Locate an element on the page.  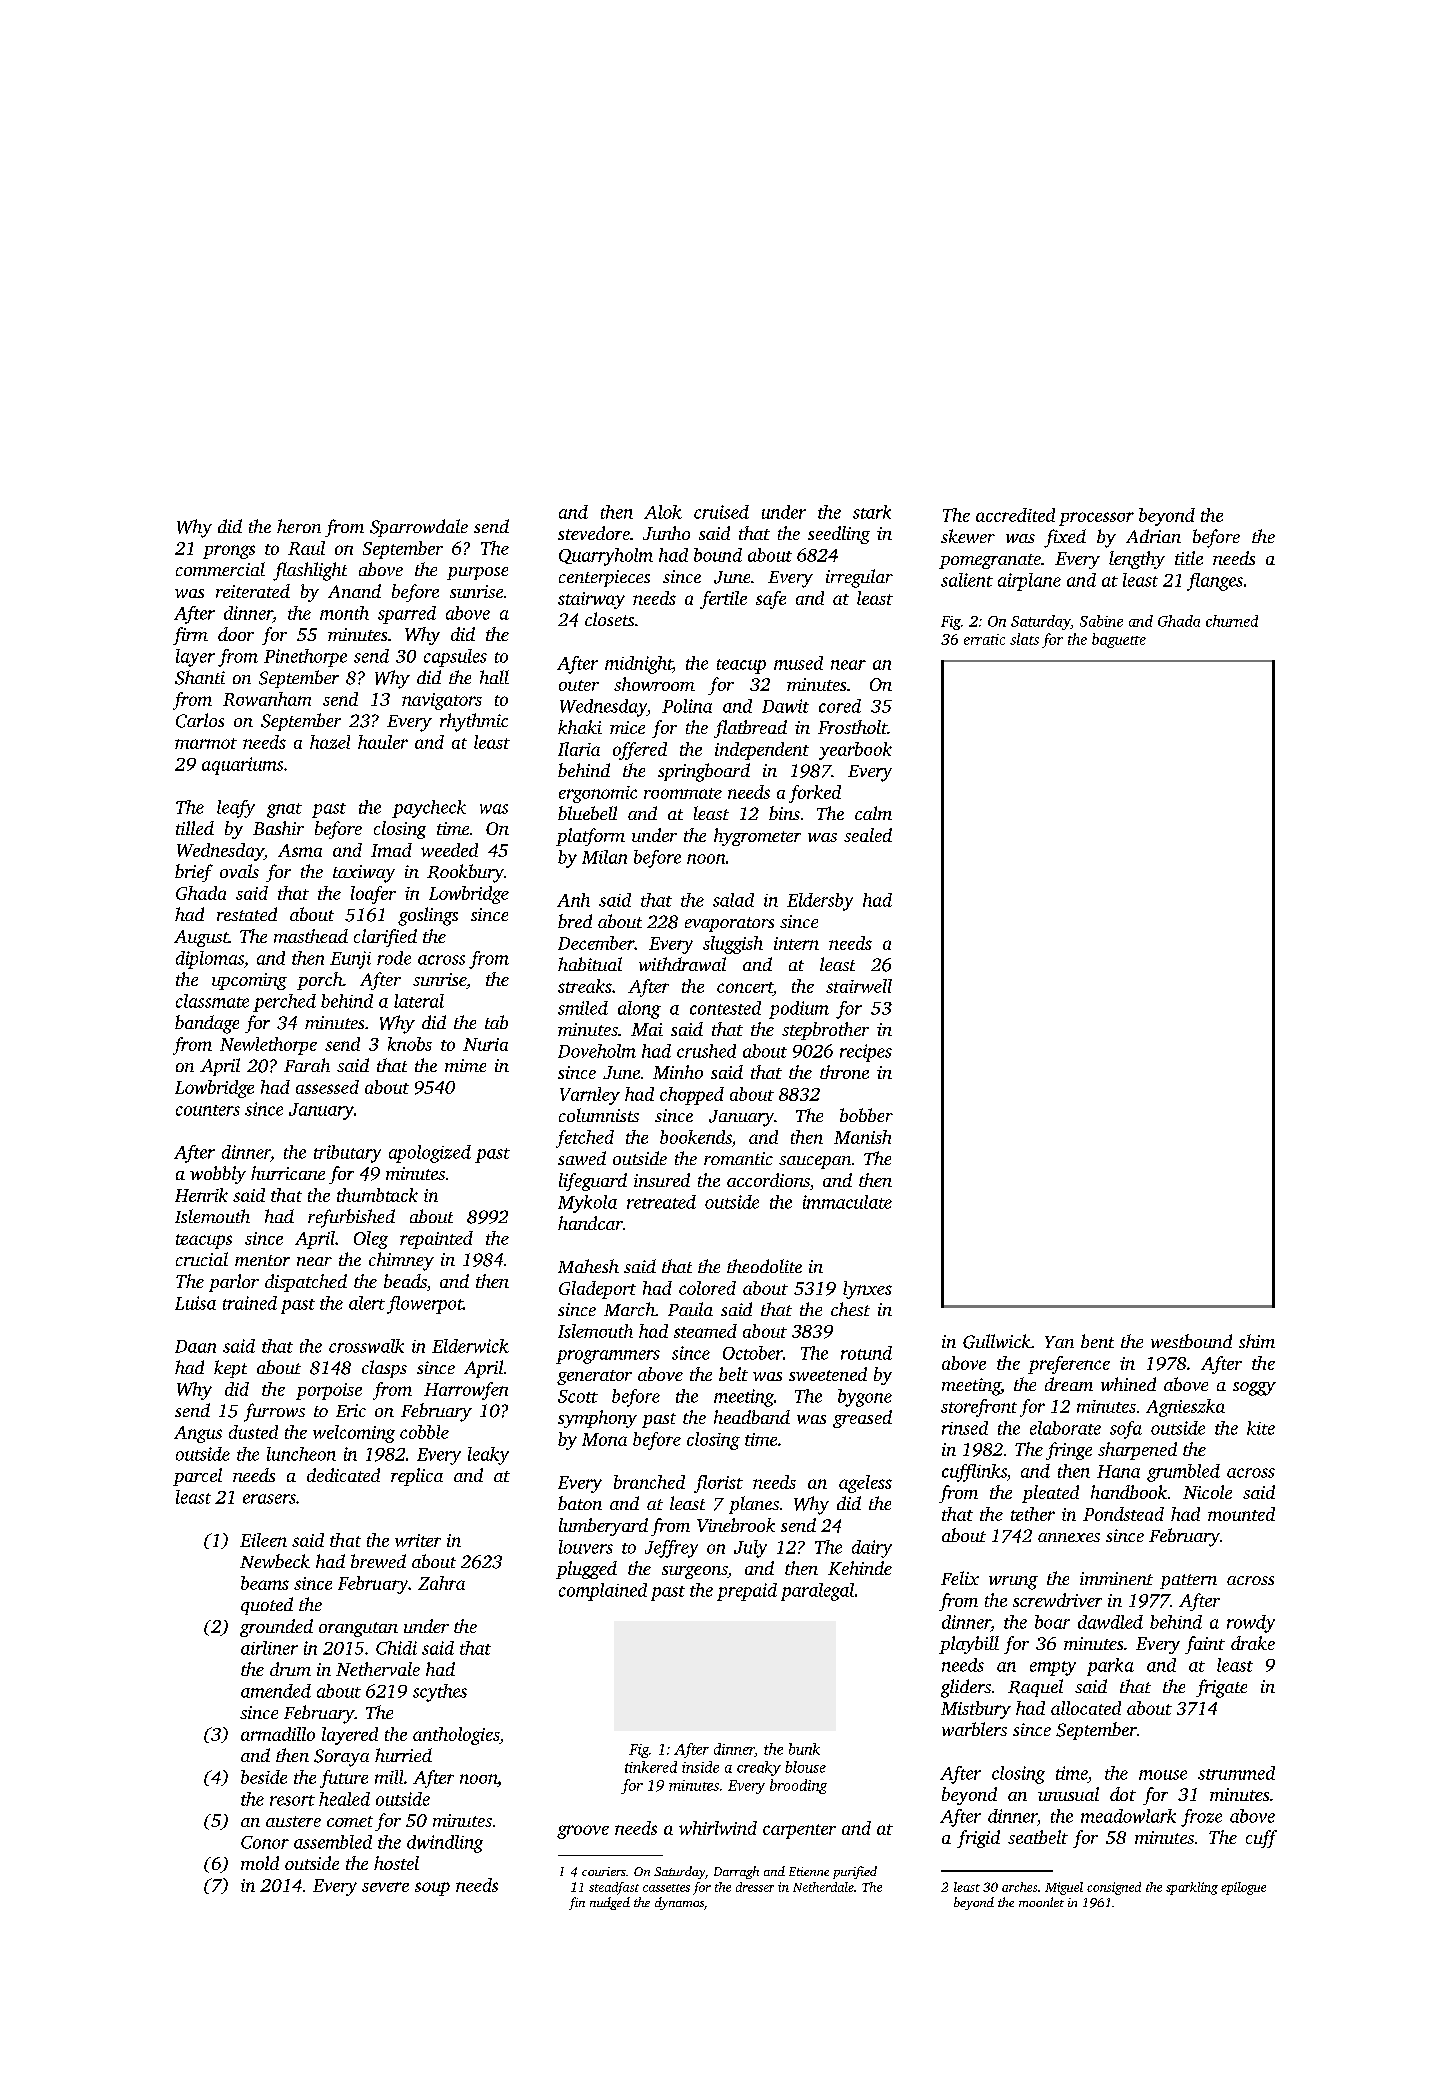
knobs is located at coordinates (410, 1044).
